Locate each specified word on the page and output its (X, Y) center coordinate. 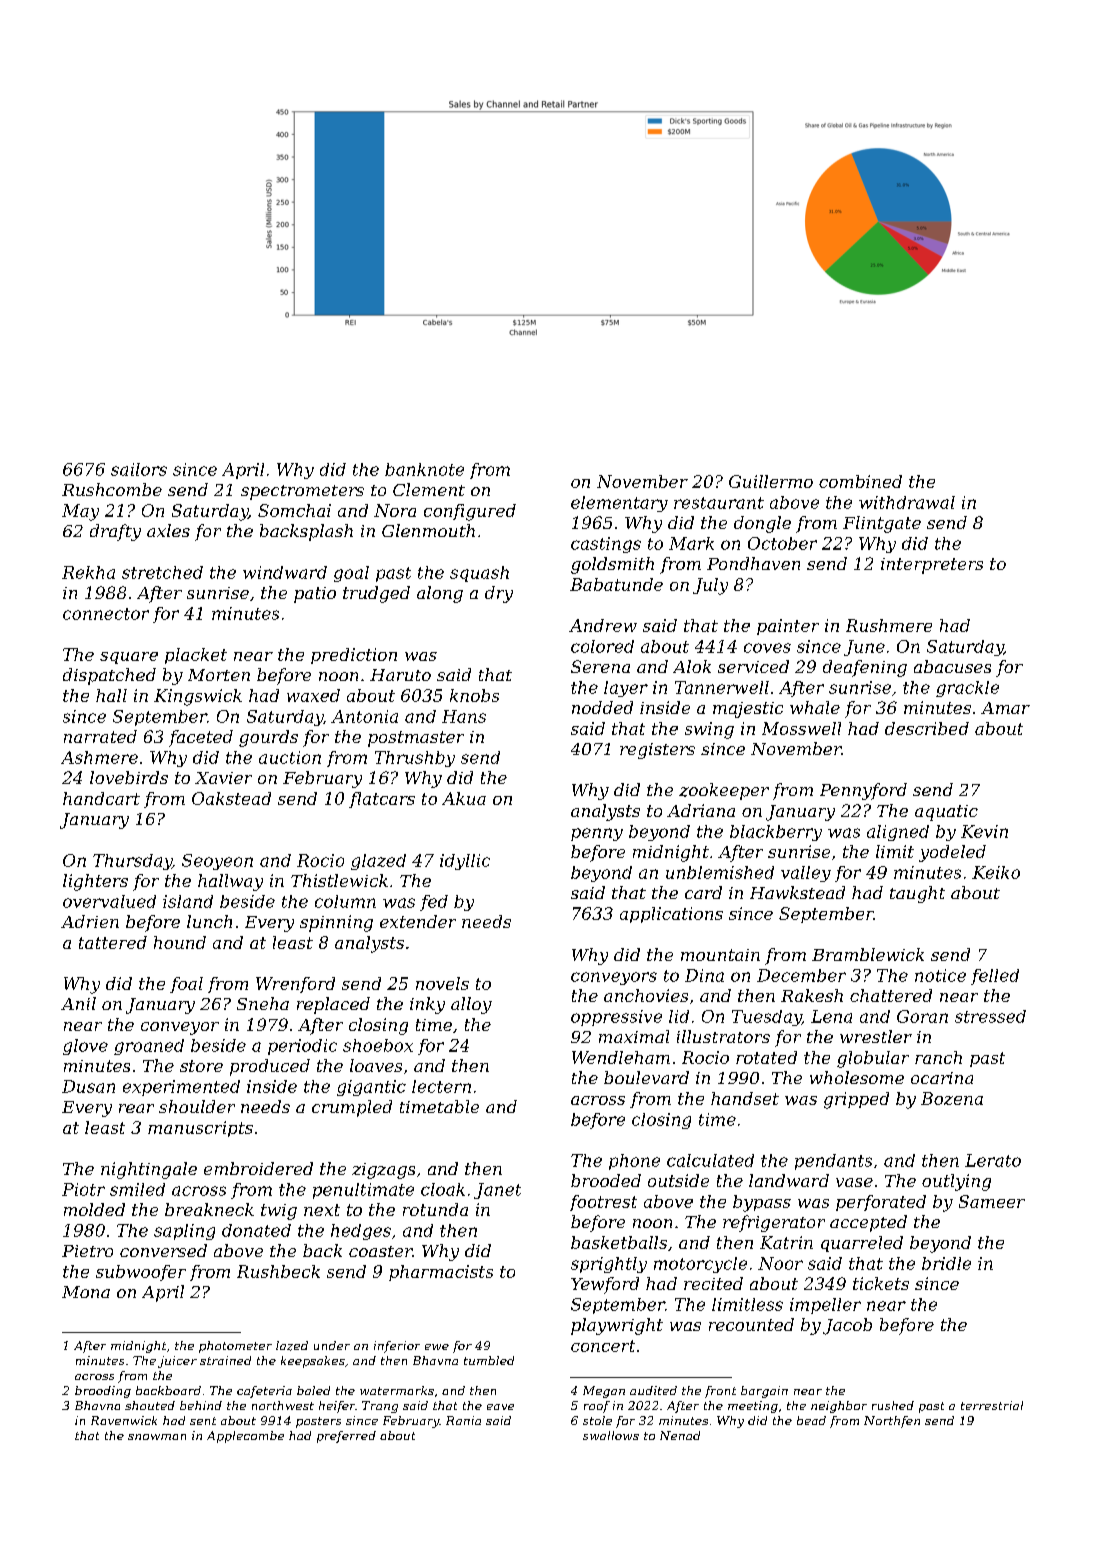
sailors (139, 469)
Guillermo (771, 481)
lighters (95, 882)
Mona (86, 1292)
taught (917, 894)
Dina (704, 975)
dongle (762, 524)
